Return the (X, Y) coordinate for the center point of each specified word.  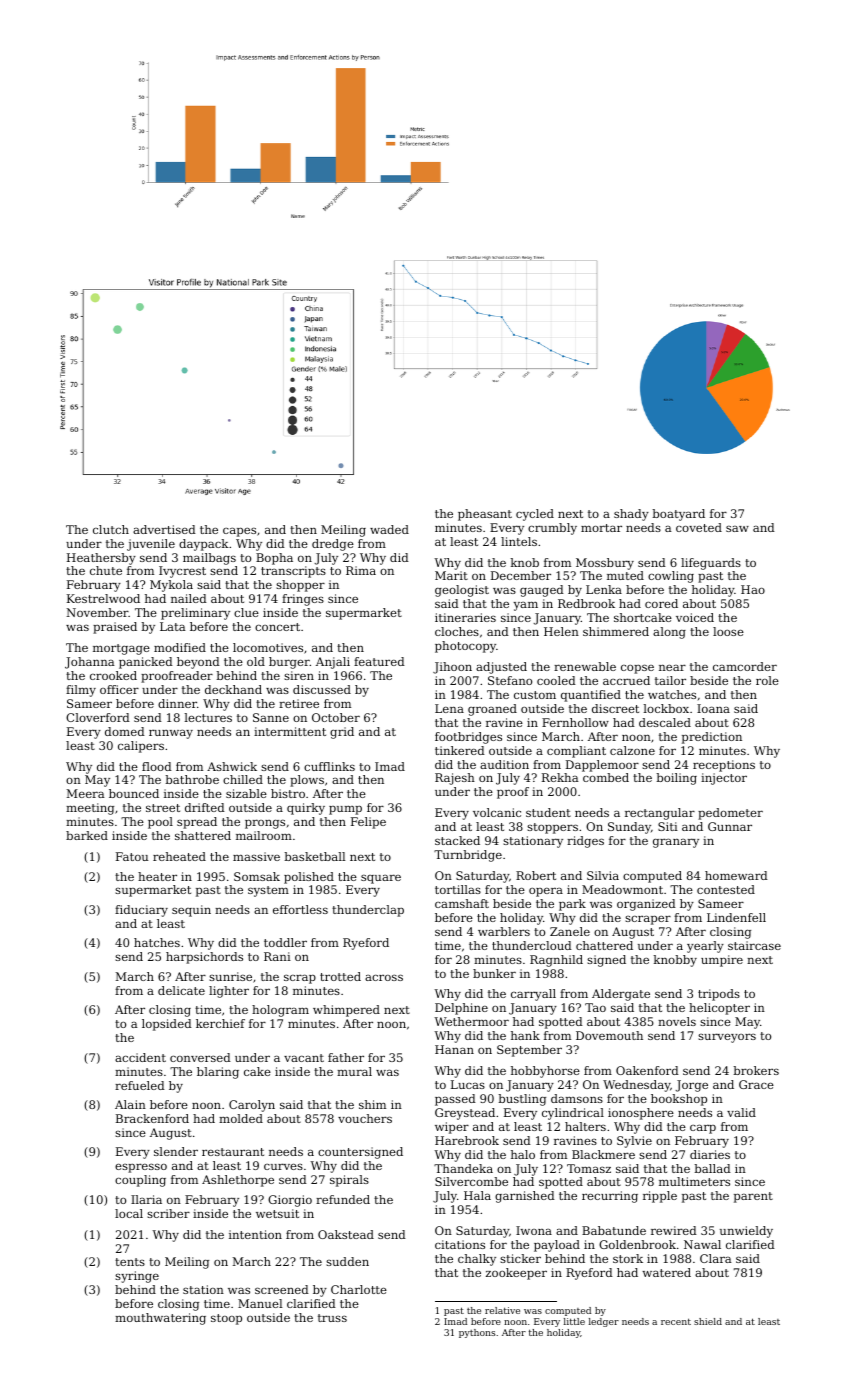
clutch (111, 529)
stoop (226, 1319)
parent (753, 1197)
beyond (198, 663)
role (767, 680)
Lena (449, 708)
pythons (477, 1333)
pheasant (485, 515)
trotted (340, 976)
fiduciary (141, 911)
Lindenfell (736, 917)
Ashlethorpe (238, 1181)
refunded (343, 1199)
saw (737, 528)
